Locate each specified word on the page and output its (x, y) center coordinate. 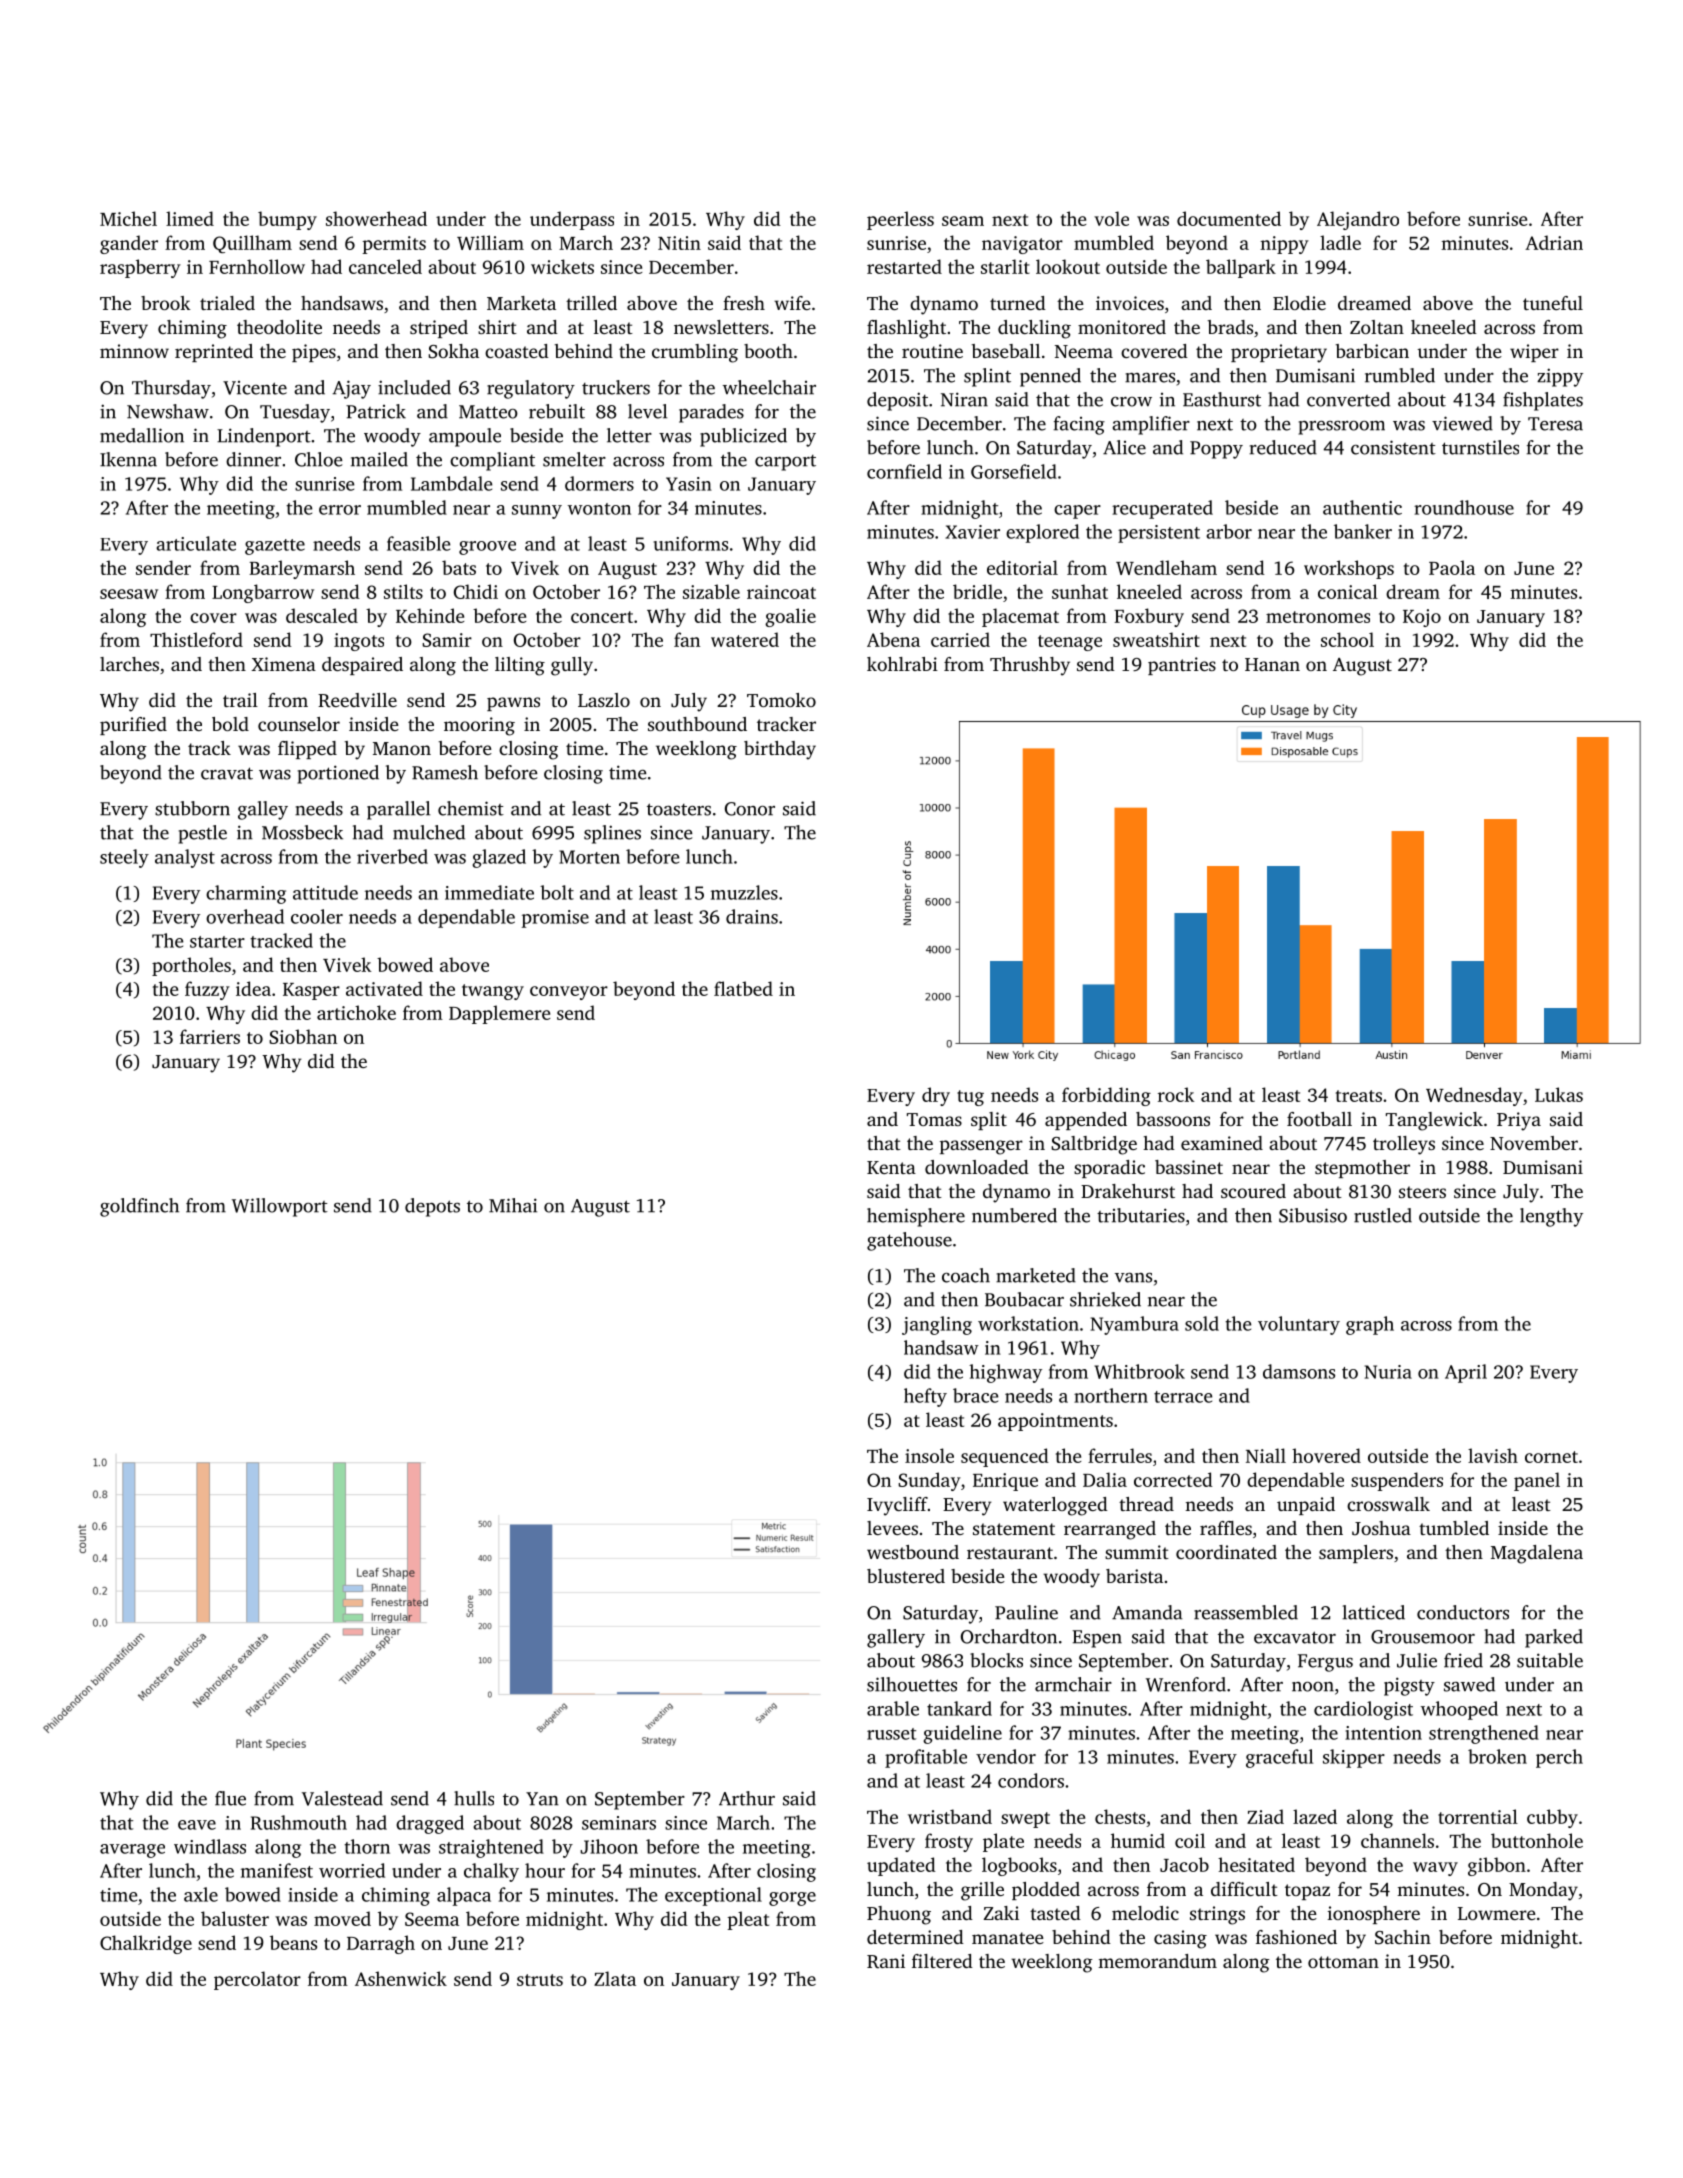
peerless (900, 220)
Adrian (1554, 242)
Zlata (615, 1978)
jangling (937, 1325)
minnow (134, 351)
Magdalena (1537, 1554)
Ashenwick (401, 1978)
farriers (210, 1036)
